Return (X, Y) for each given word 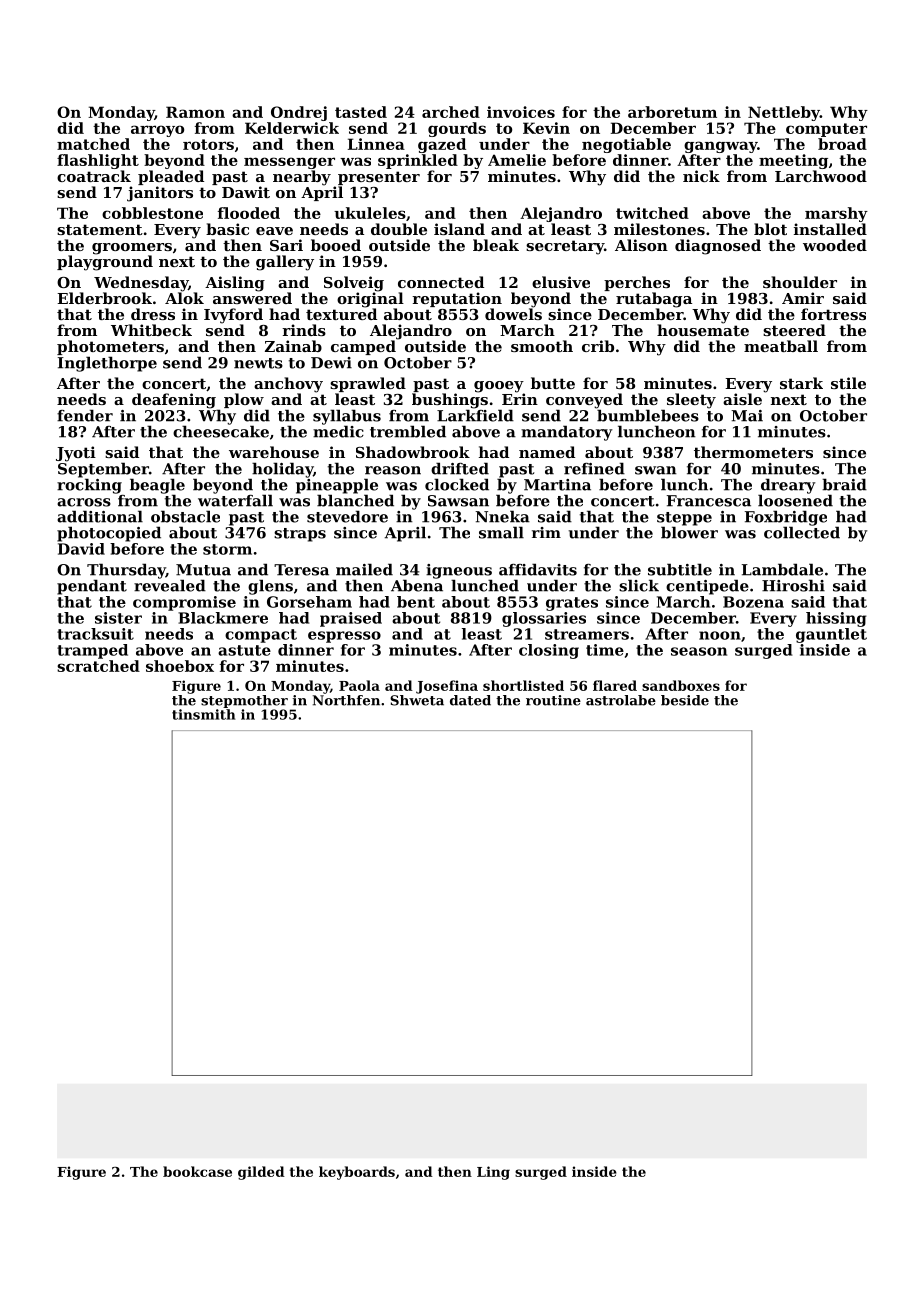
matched (93, 144)
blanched (355, 500)
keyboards (357, 1173)
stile (848, 383)
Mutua (203, 570)
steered (794, 330)
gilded (261, 1173)
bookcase (197, 1171)
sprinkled (418, 161)
